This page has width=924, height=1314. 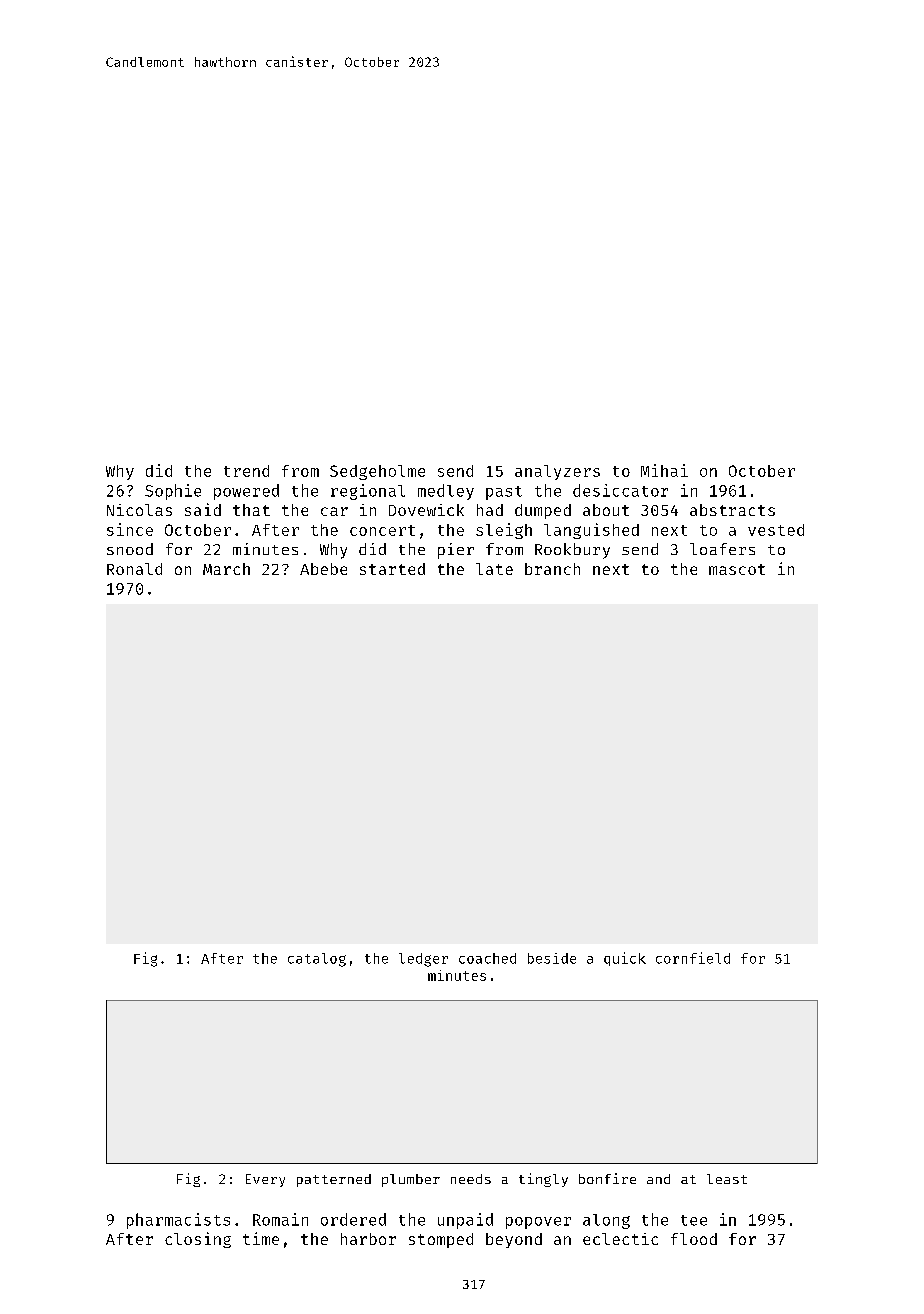 I want to click on coached, so click(x=487, y=958).
